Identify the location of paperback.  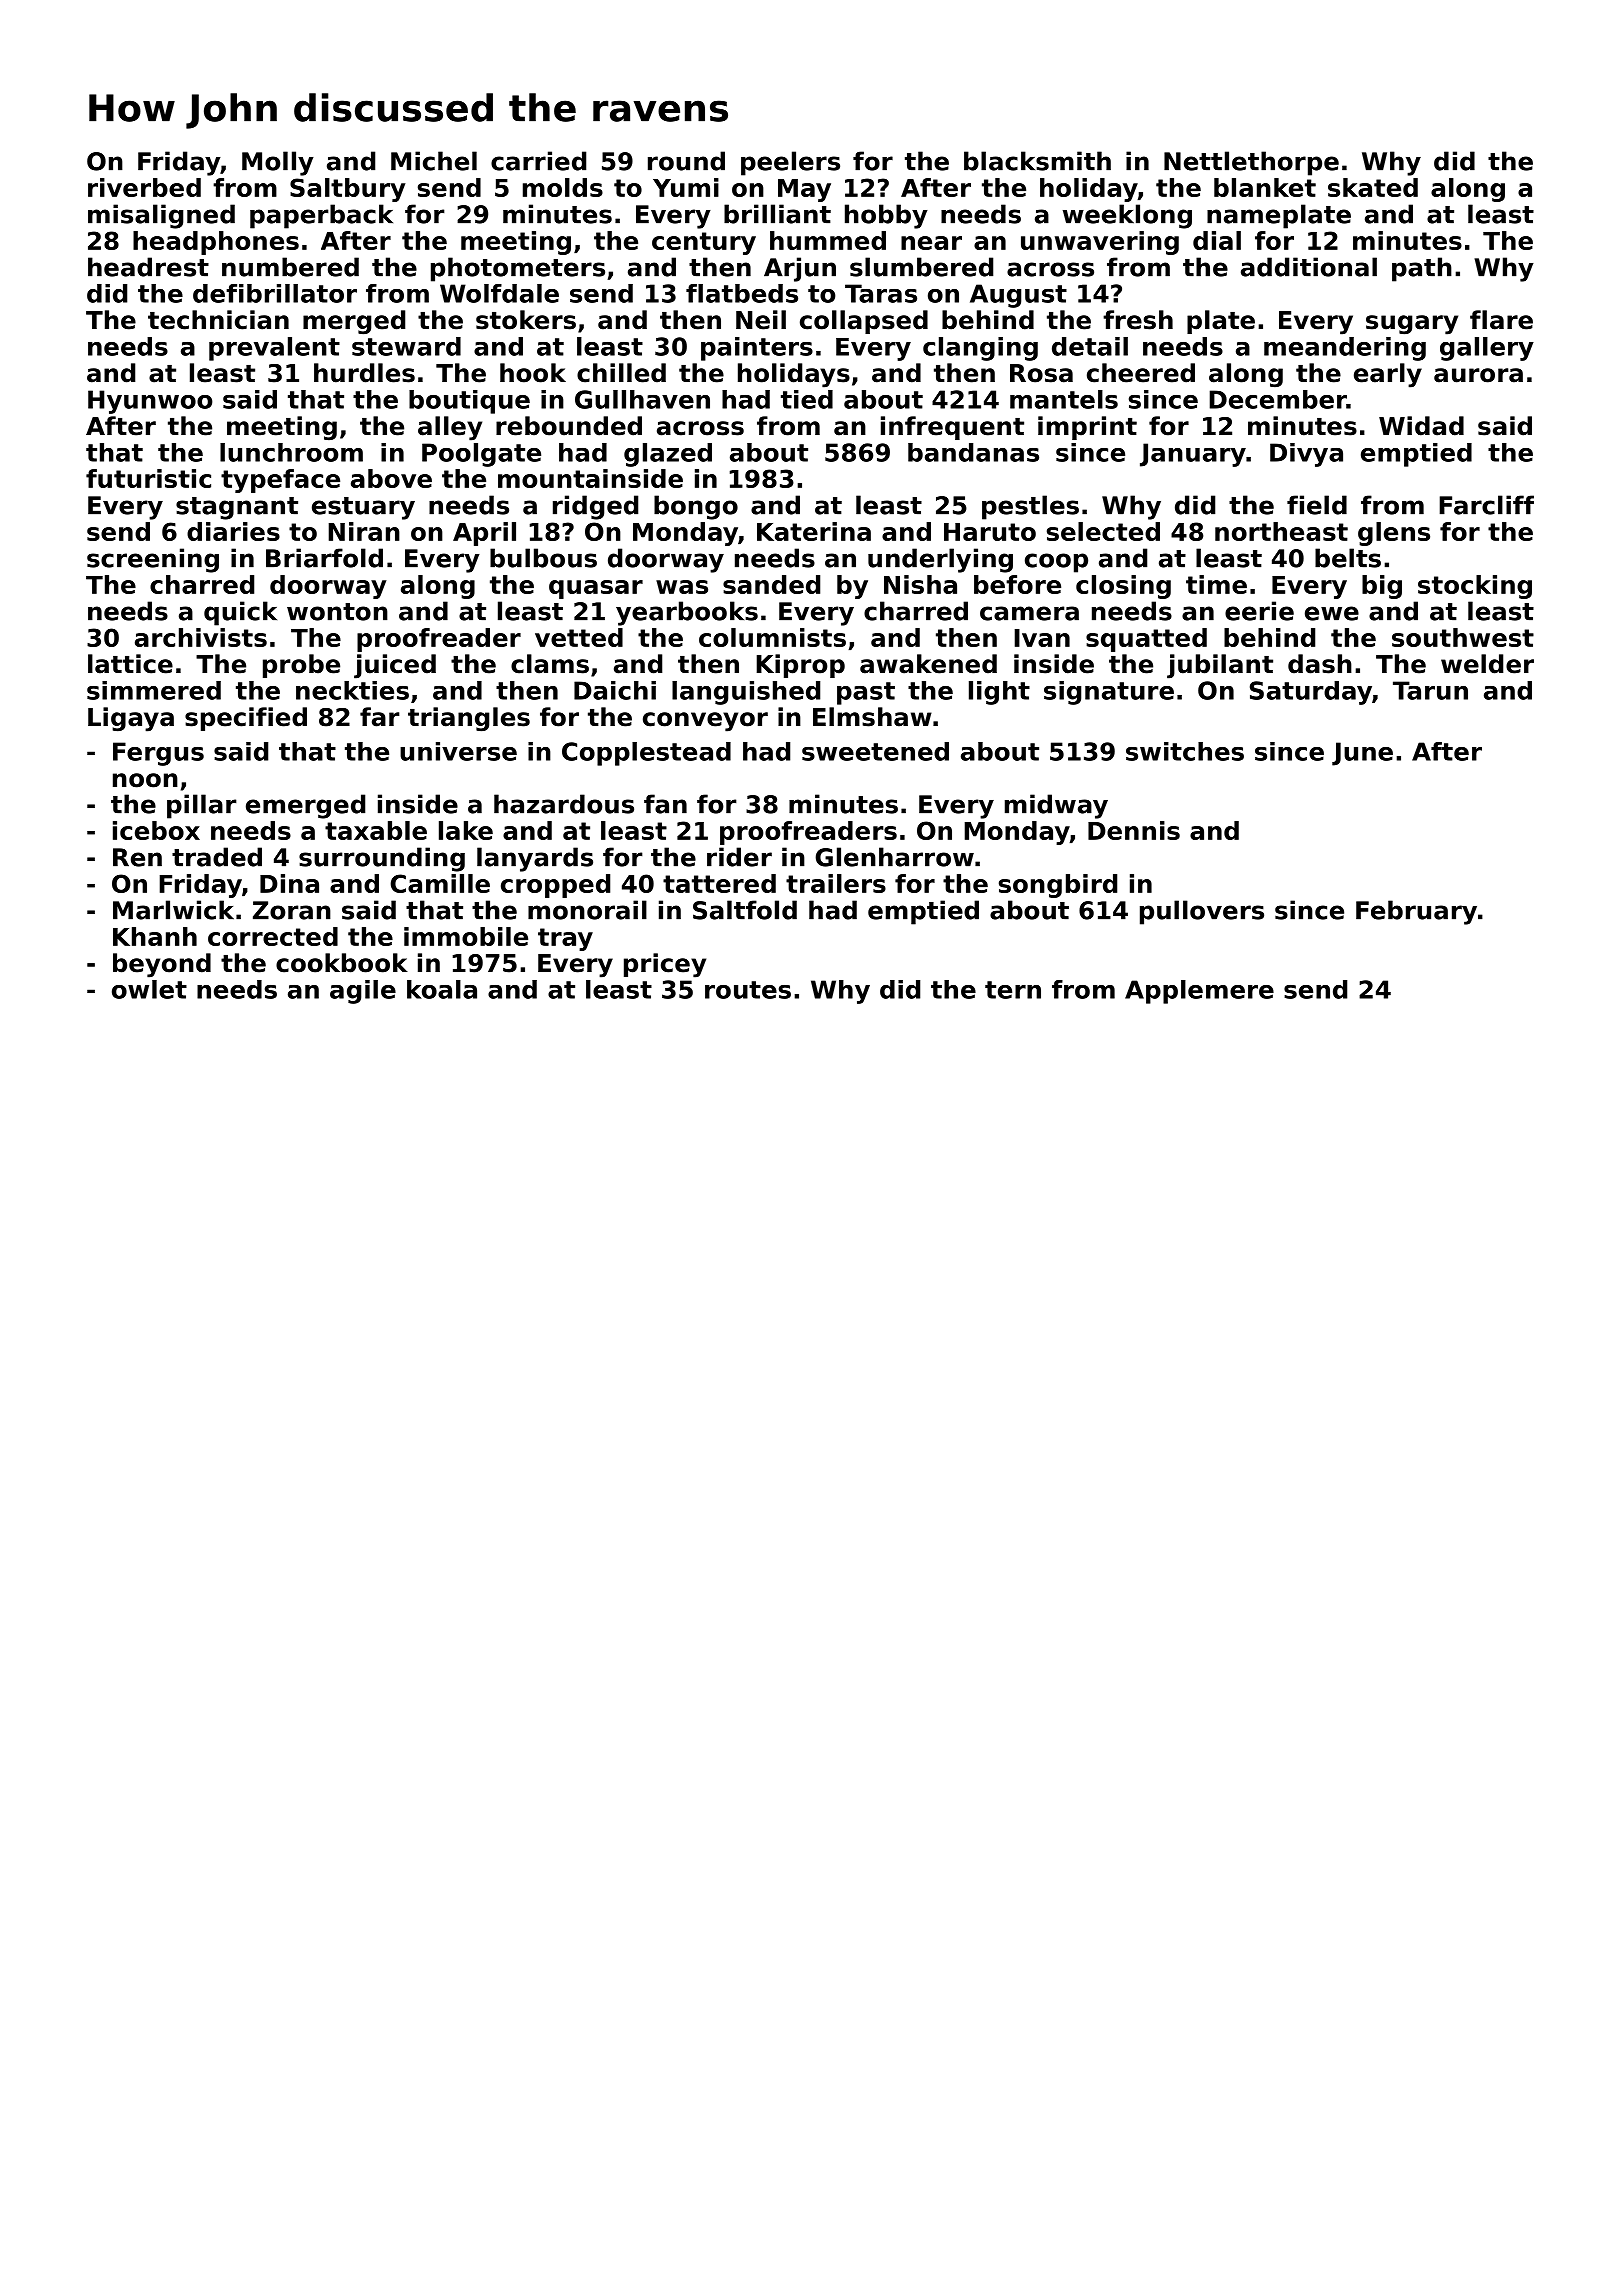
(321, 216).
